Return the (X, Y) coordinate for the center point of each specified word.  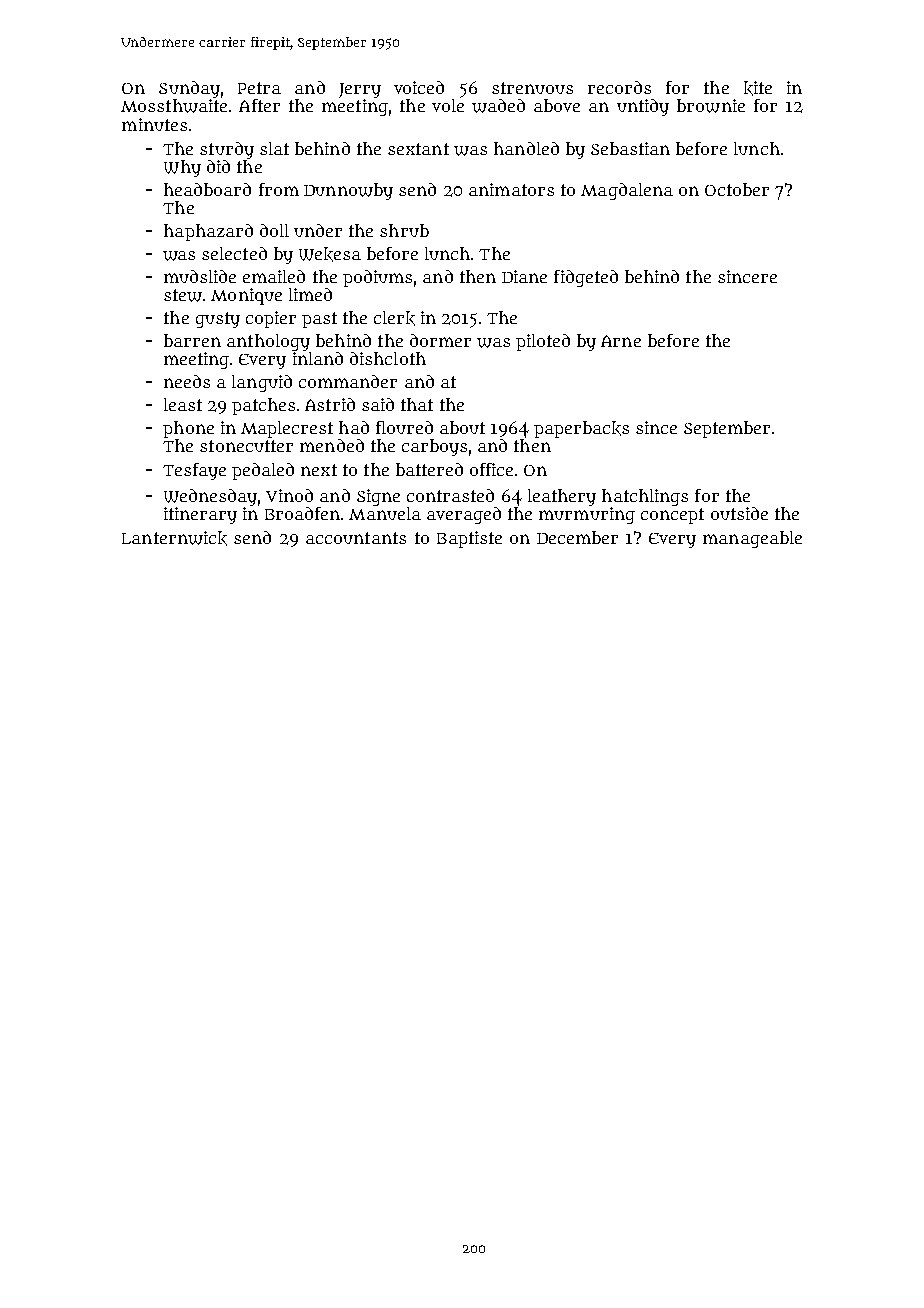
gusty (218, 320)
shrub (404, 230)
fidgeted (586, 278)
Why (182, 168)
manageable (752, 539)
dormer (440, 340)
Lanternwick (174, 538)
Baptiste (469, 539)
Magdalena (627, 191)
